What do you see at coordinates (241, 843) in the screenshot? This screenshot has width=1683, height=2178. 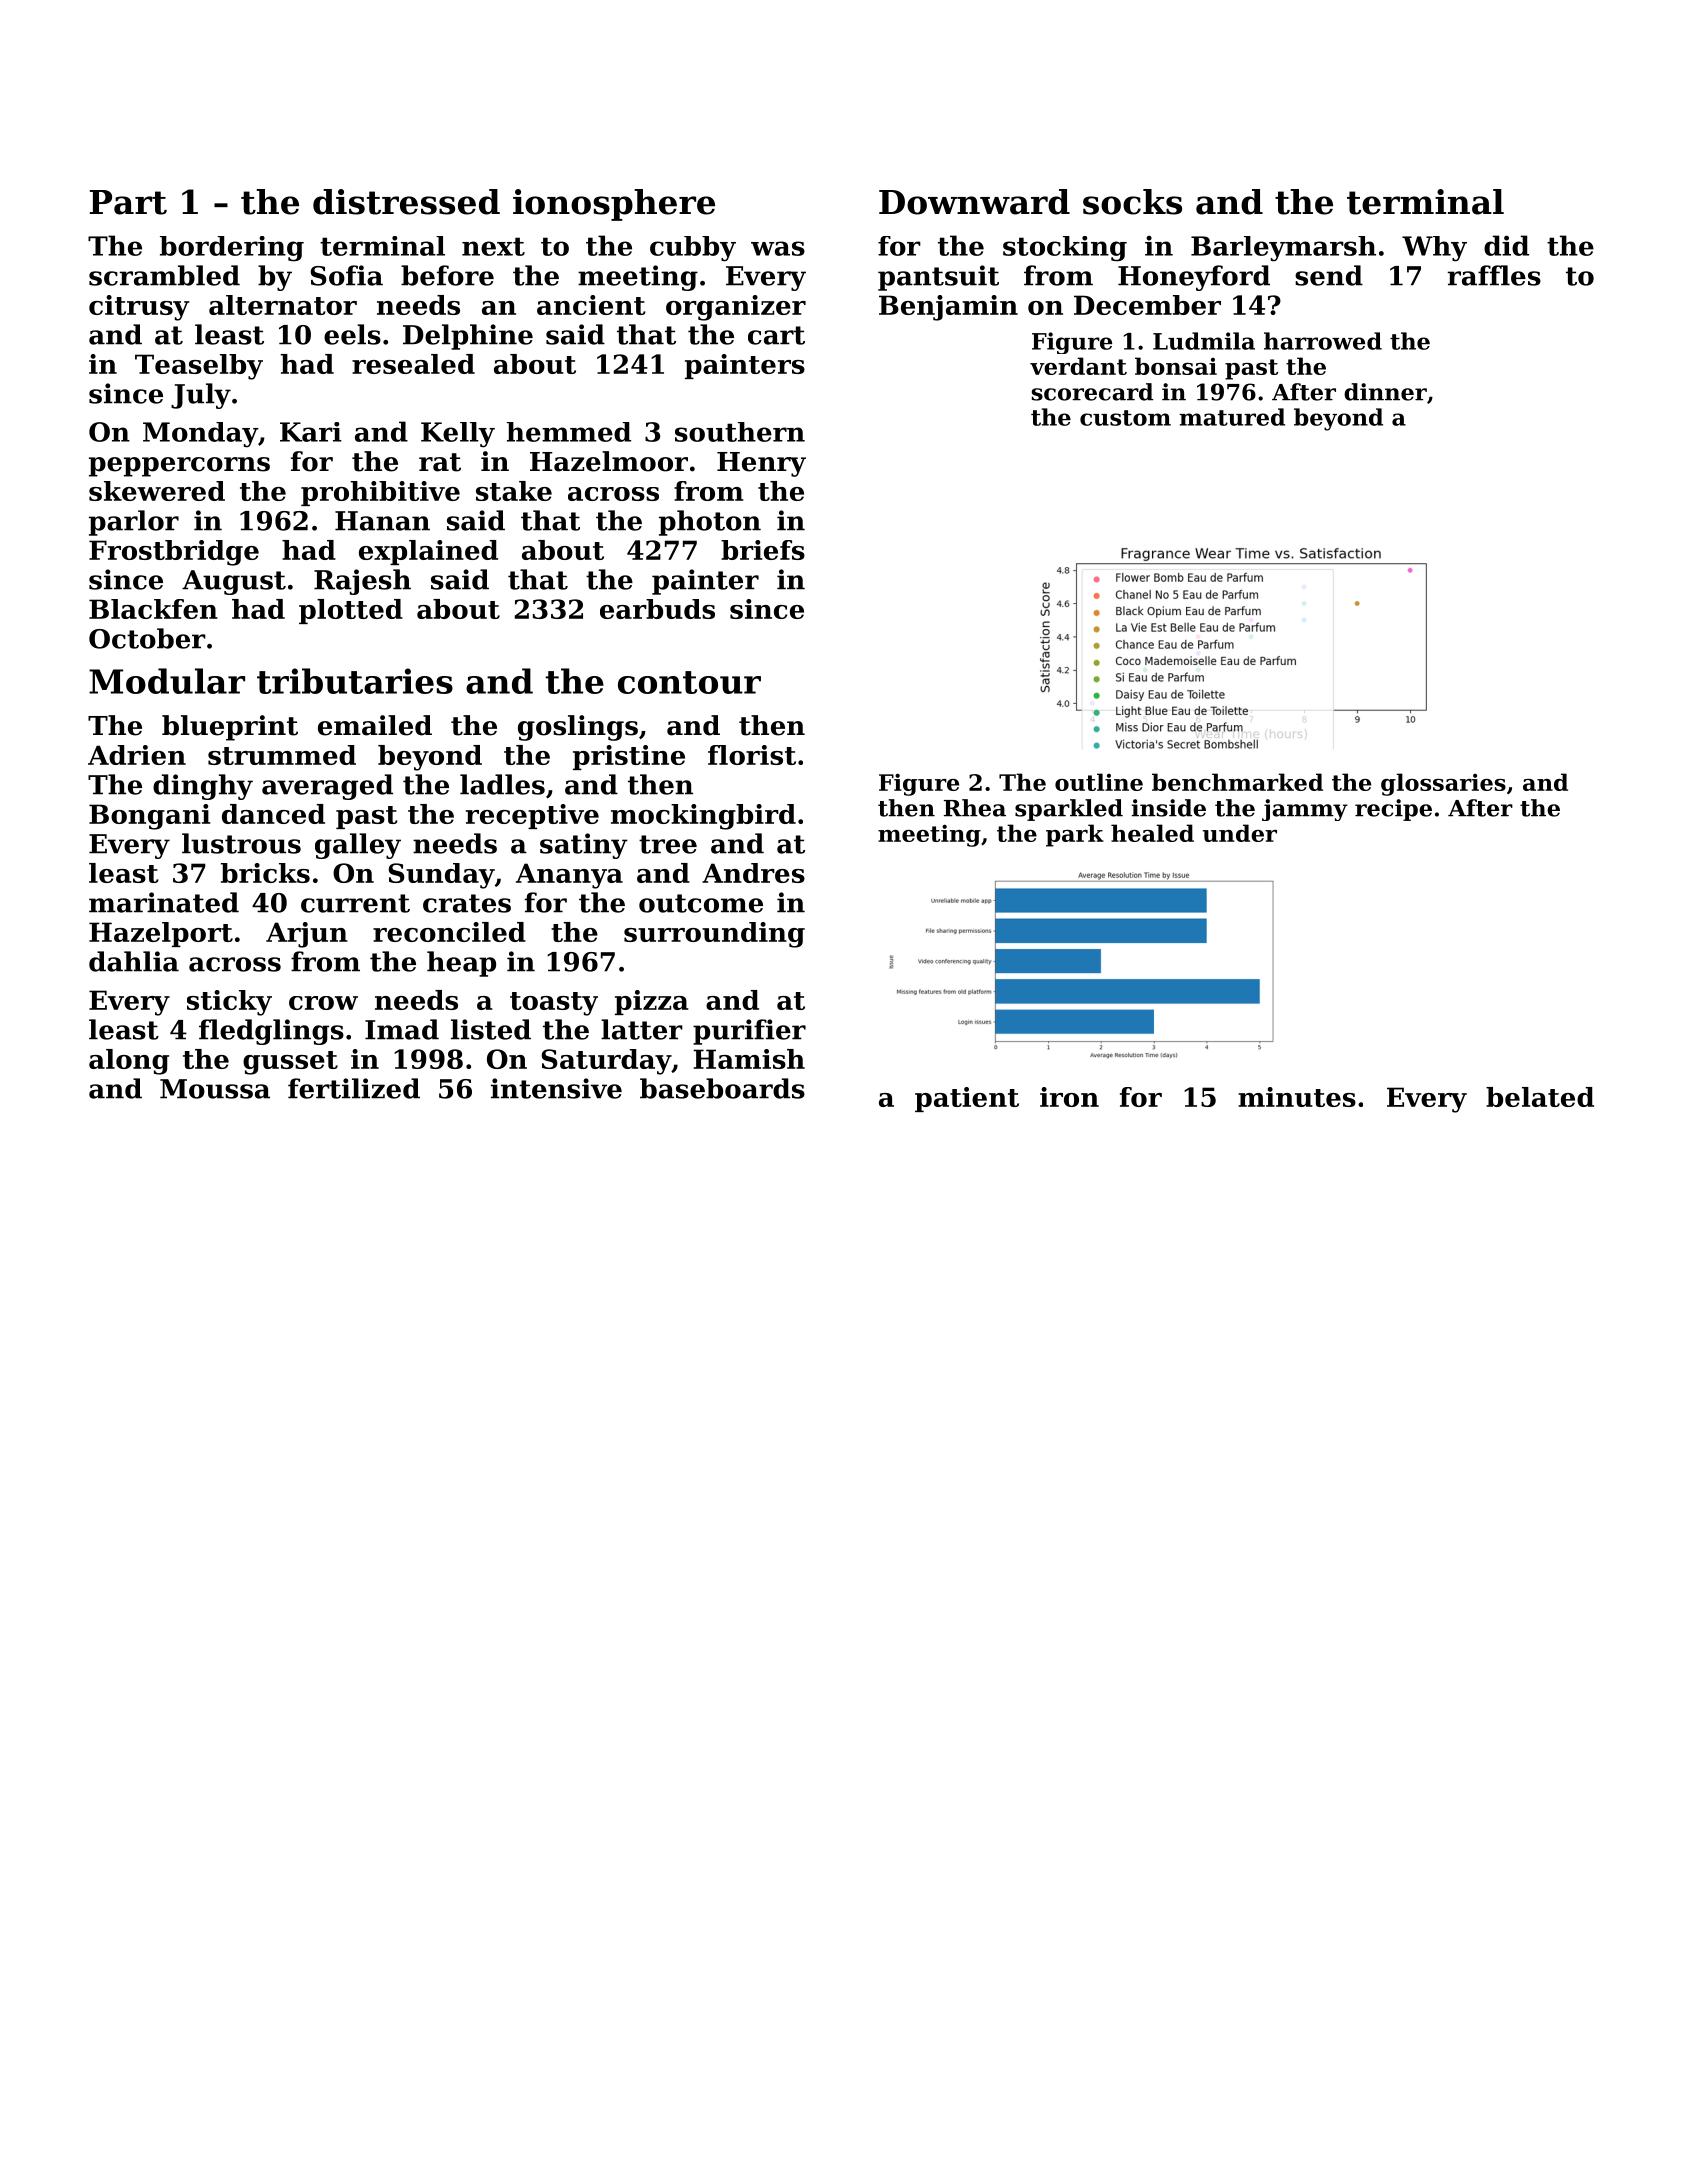 I see `lustrous` at bounding box center [241, 843].
